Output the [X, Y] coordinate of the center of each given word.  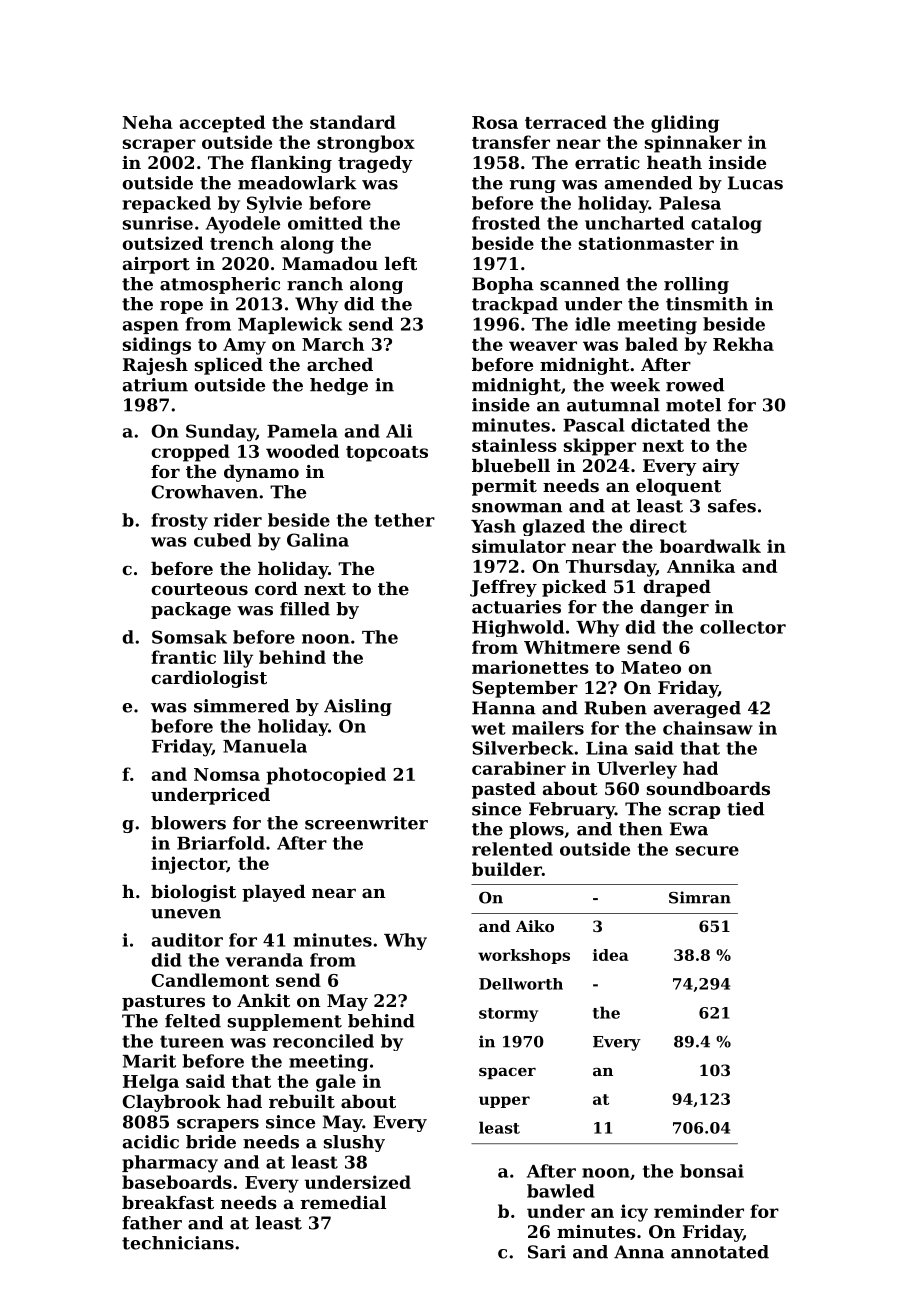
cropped [190, 453]
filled [305, 609]
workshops [524, 956]
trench [242, 243]
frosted [506, 223]
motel [693, 405]
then [641, 829]
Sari [547, 1252]
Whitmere [572, 647]
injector [189, 865]
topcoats [387, 454]
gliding [685, 124]
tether [404, 520]
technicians [178, 1243]
